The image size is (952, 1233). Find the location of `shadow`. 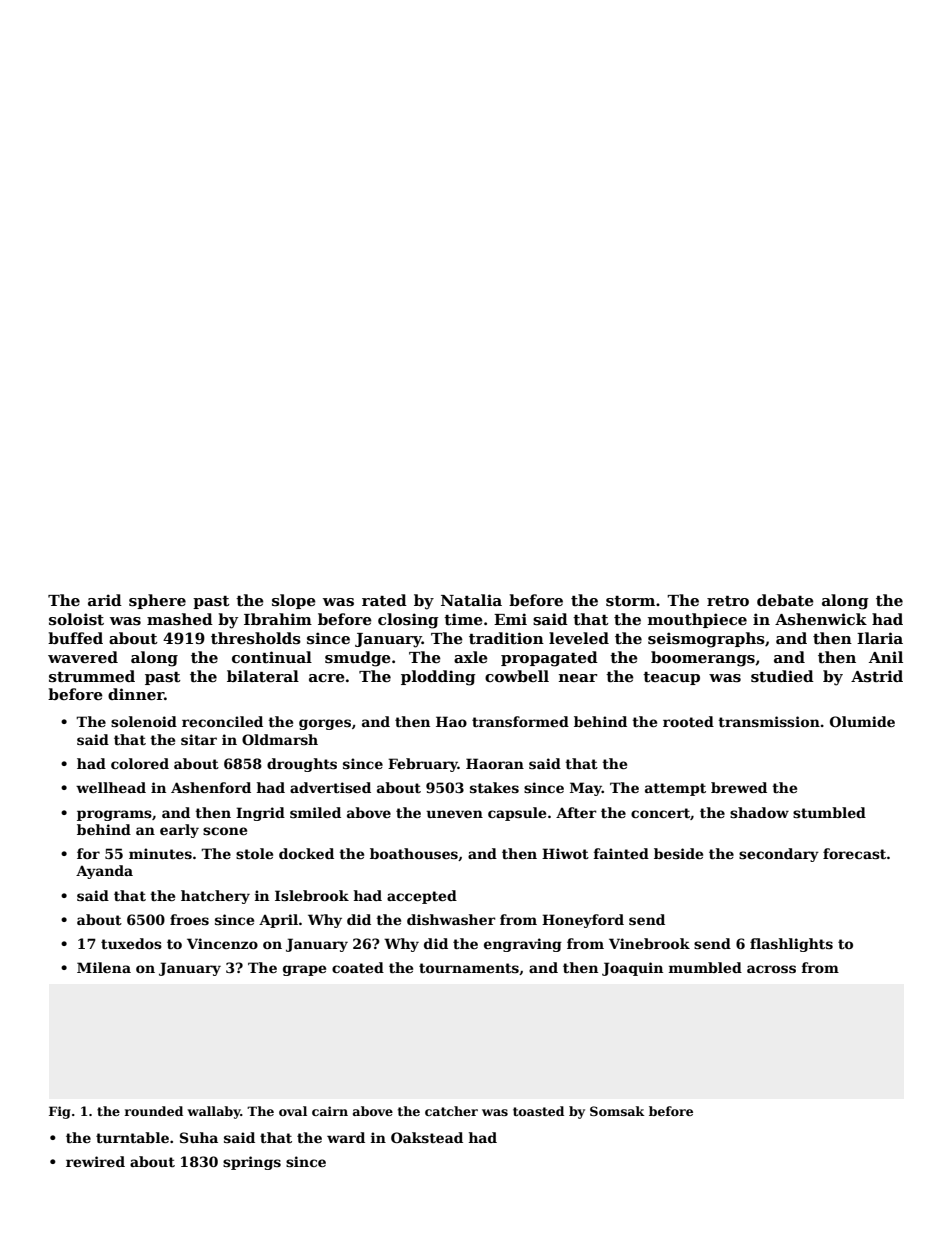

shadow is located at coordinates (759, 812).
